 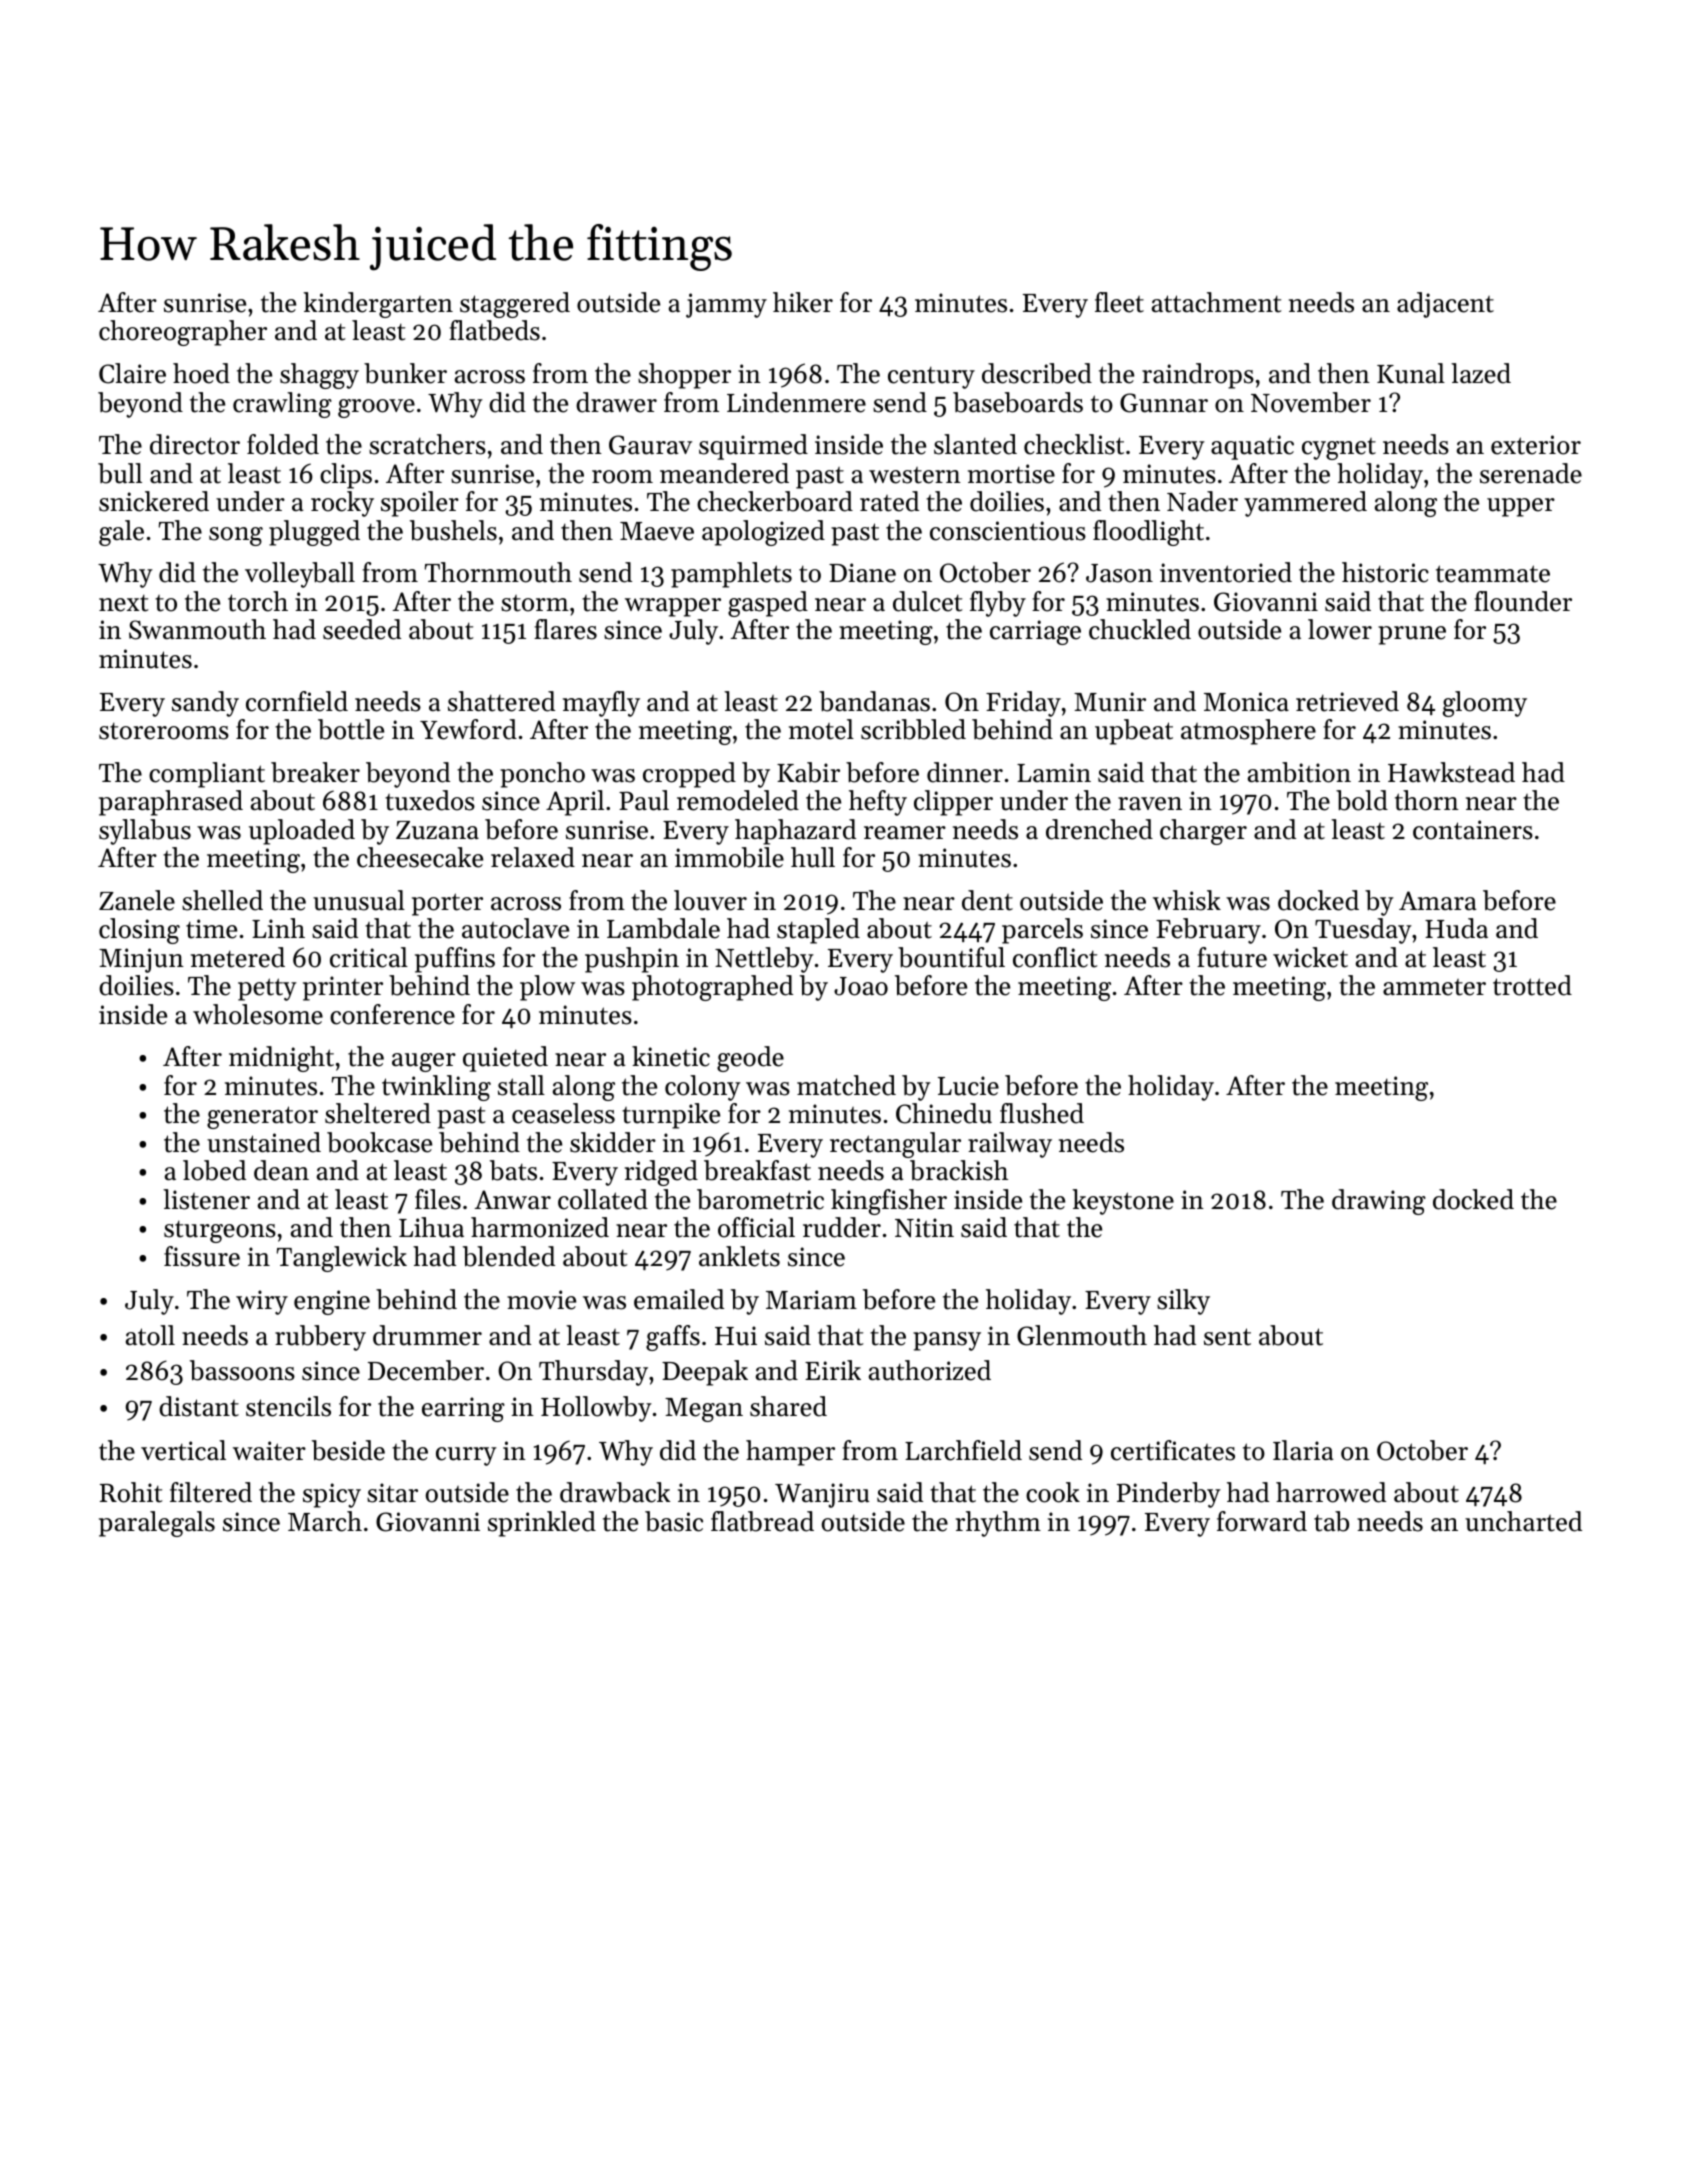 I want to click on exterior, so click(x=1536, y=445).
